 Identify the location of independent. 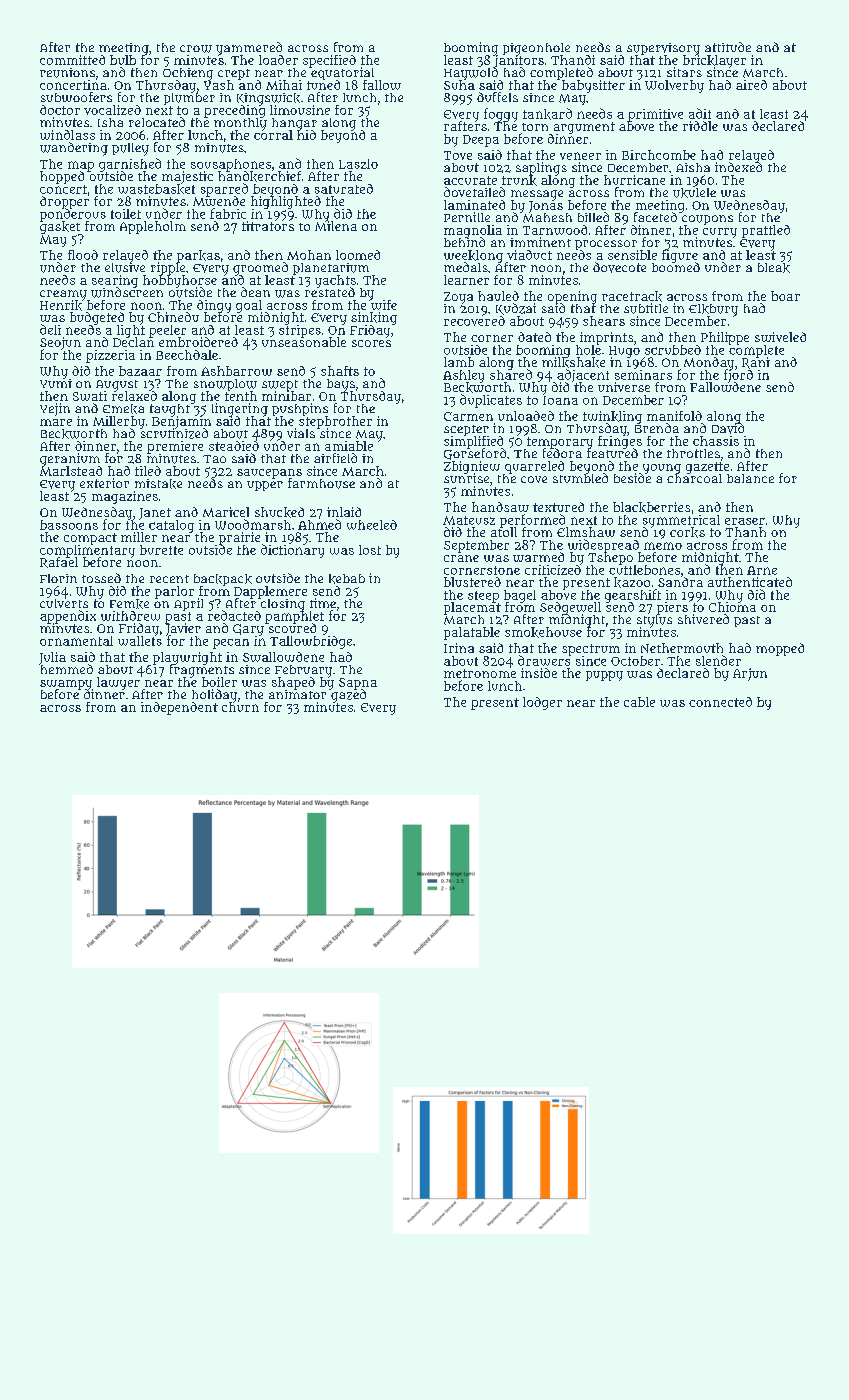
(179, 708).
